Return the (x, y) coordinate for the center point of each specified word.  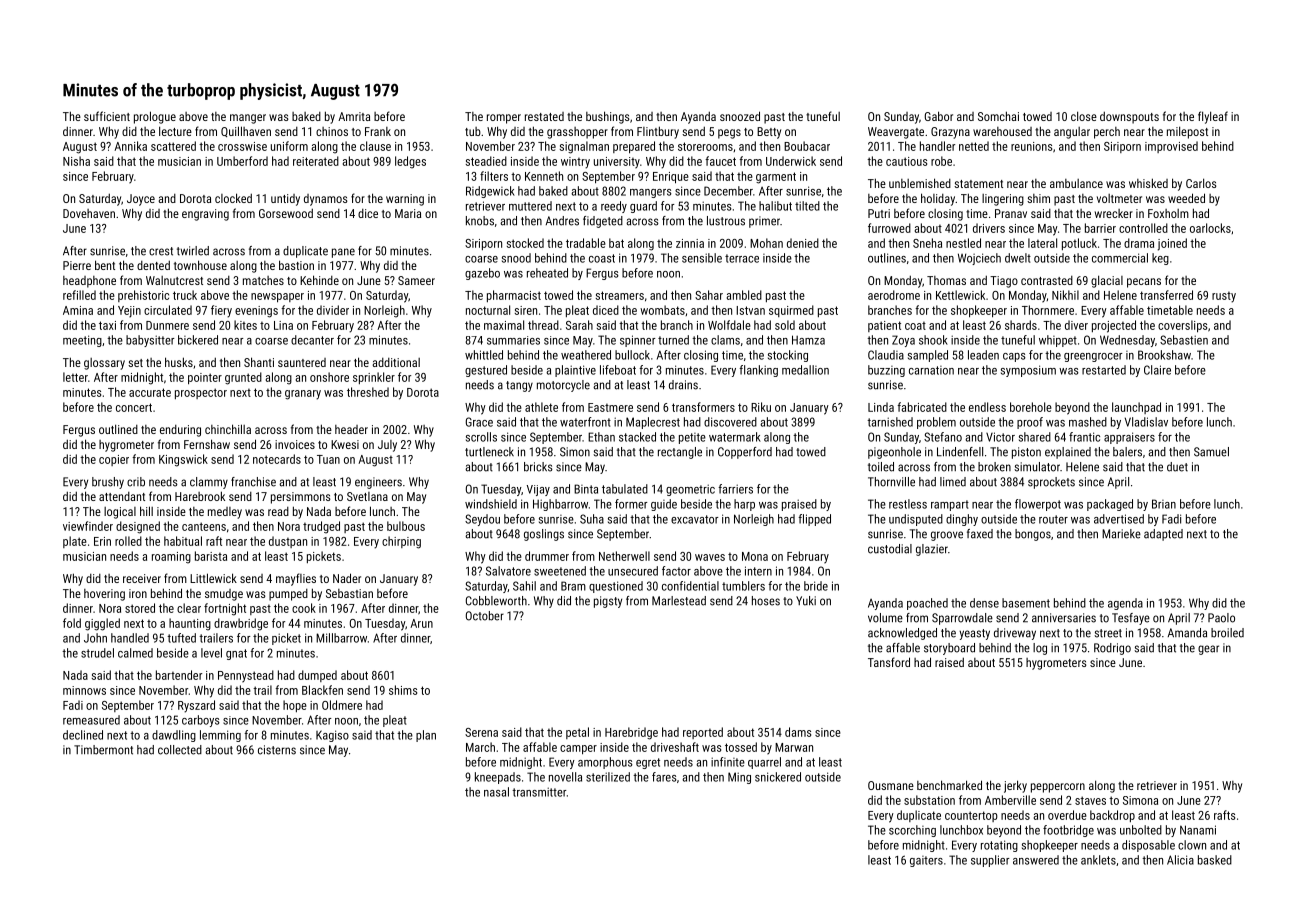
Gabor (938, 116)
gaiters (926, 861)
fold (72, 623)
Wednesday (1127, 341)
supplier (990, 861)
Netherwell (624, 556)
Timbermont (103, 750)
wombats (662, 310)
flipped (814, 520)
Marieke (1121, 534)
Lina (283, 325)
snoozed (740, 116)
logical (120, 513)
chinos (332, 131)
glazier (932, 550)
